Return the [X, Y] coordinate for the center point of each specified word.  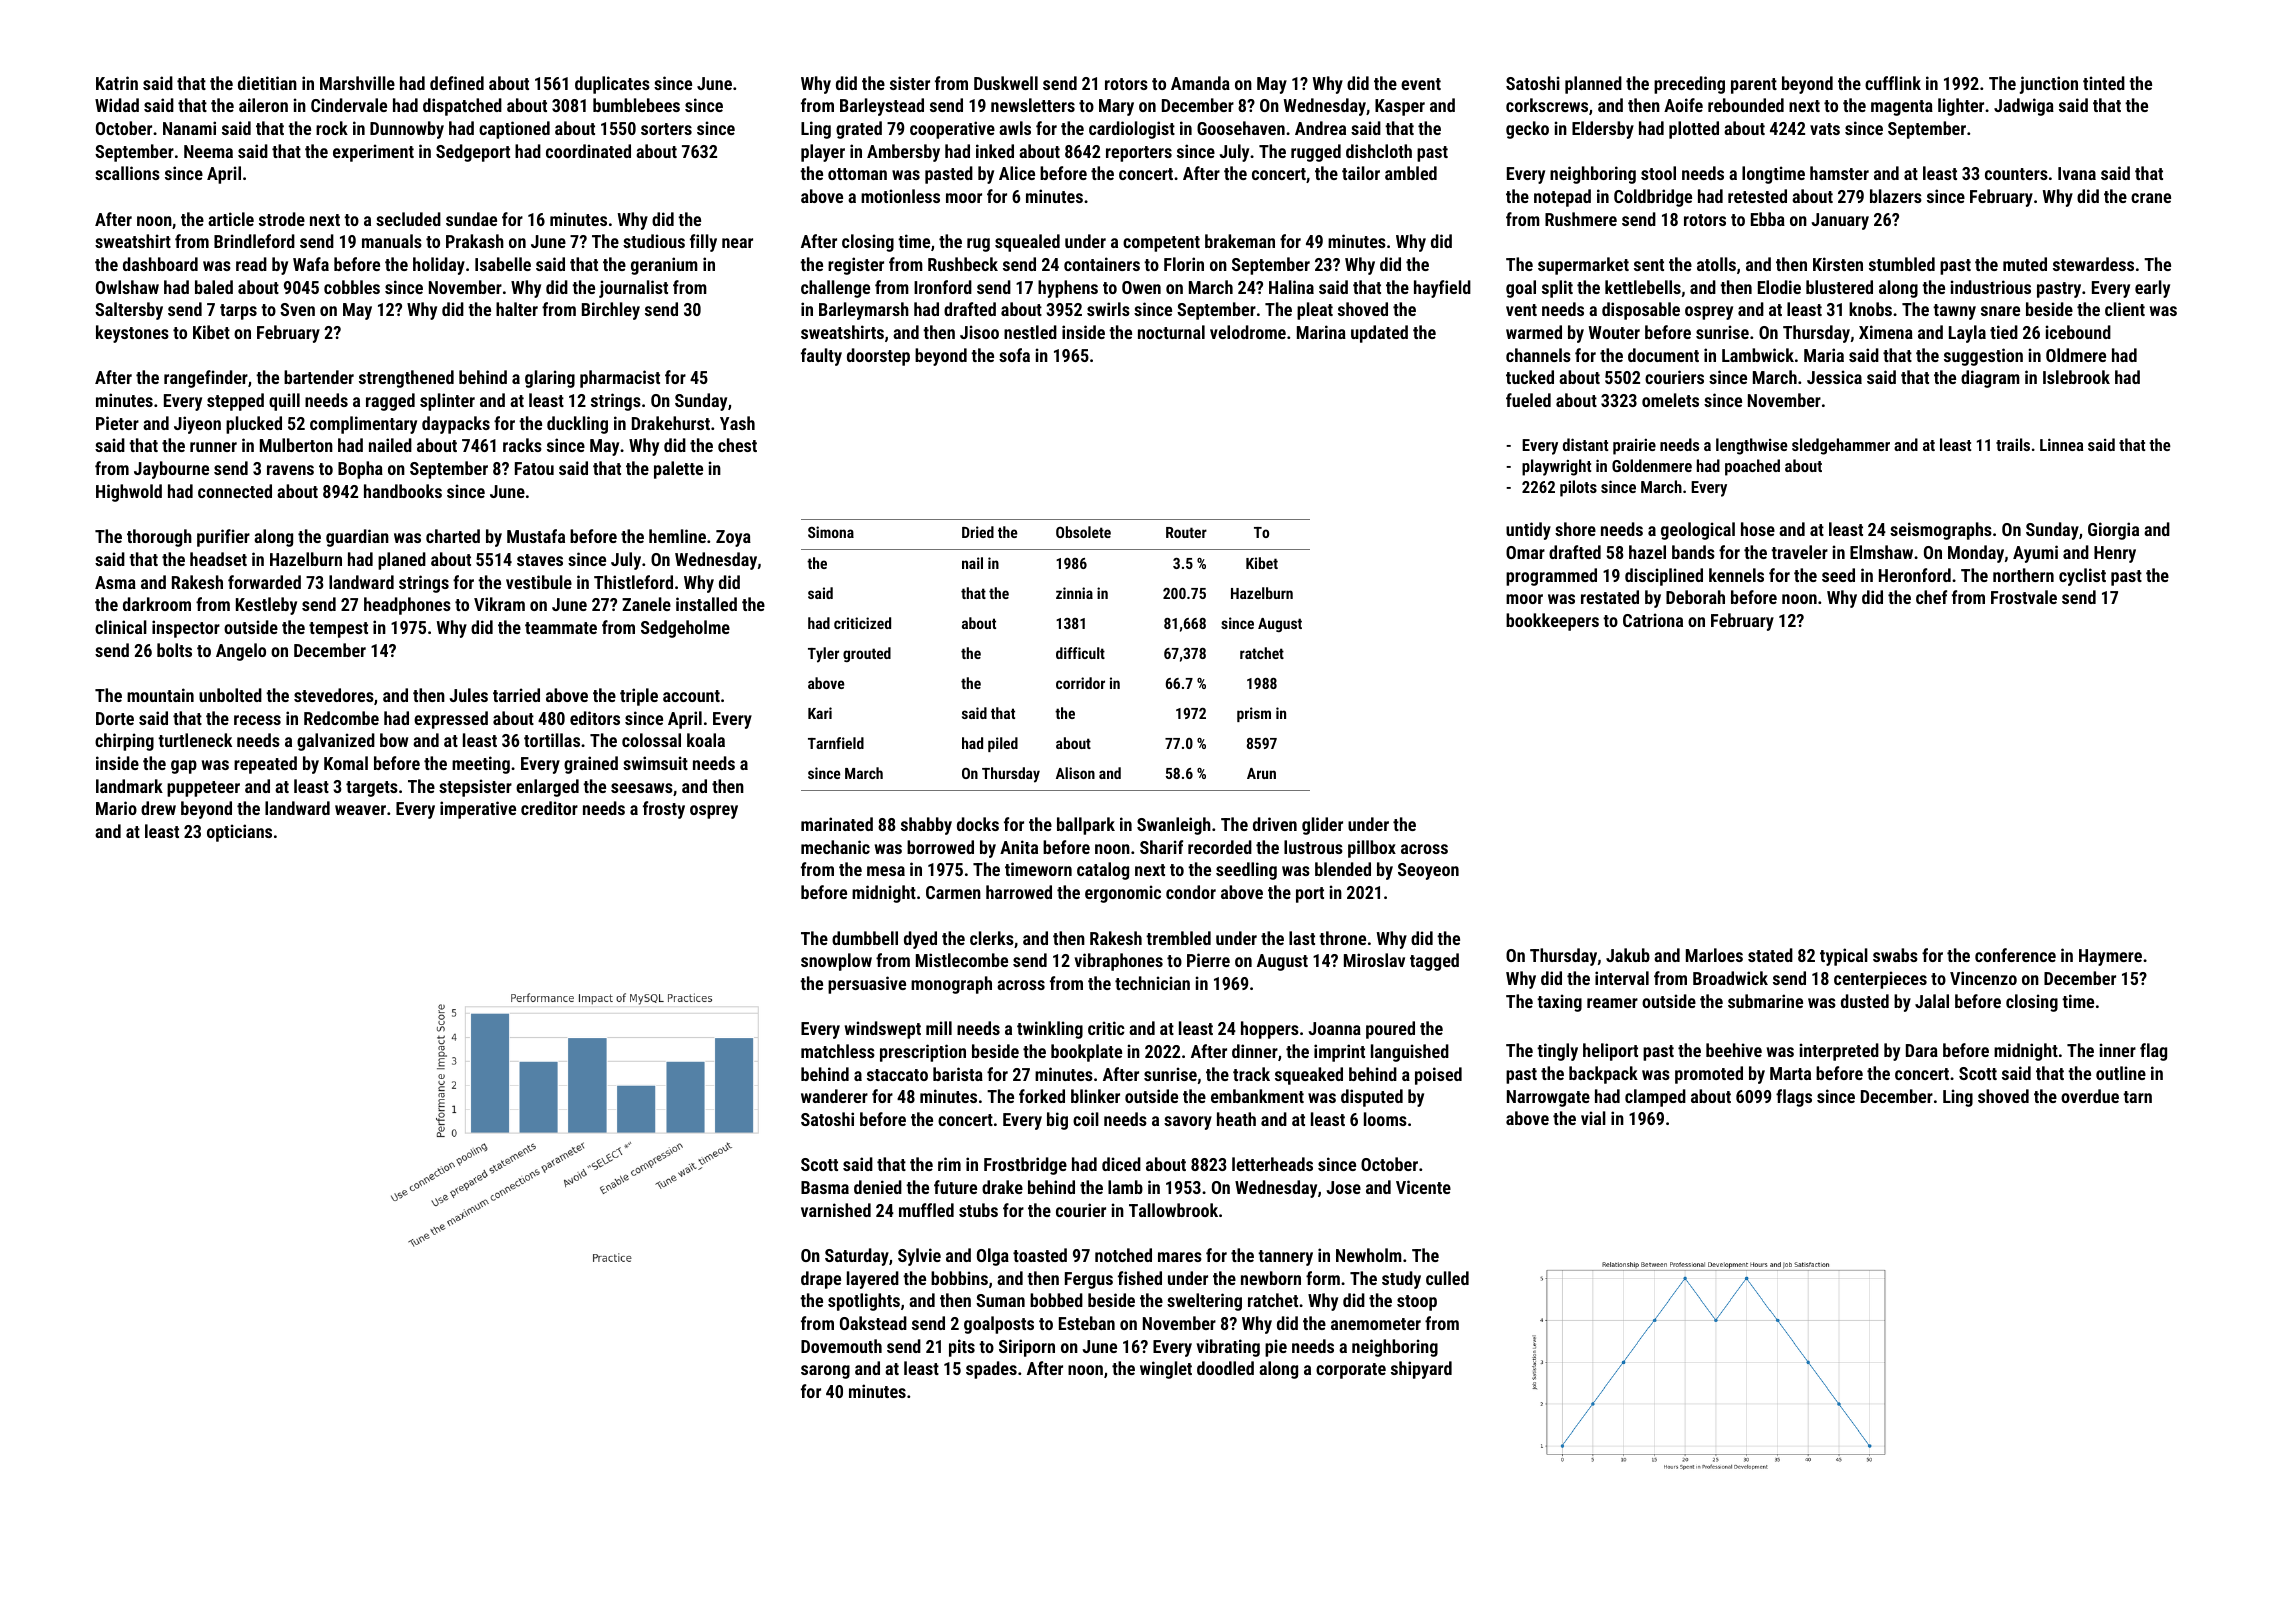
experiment [373, 153]
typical [1844, 957]
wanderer [834, 1096]
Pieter [117, 423]
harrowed [1019, 892]
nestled [1030, 332]
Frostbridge [1025, 1166]
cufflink [1893, 83]
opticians [239, 833]
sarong [825, 1372]
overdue [2090, 1096]
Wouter [1614, 332]
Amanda [1200, 83]
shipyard [1421, 1370]
